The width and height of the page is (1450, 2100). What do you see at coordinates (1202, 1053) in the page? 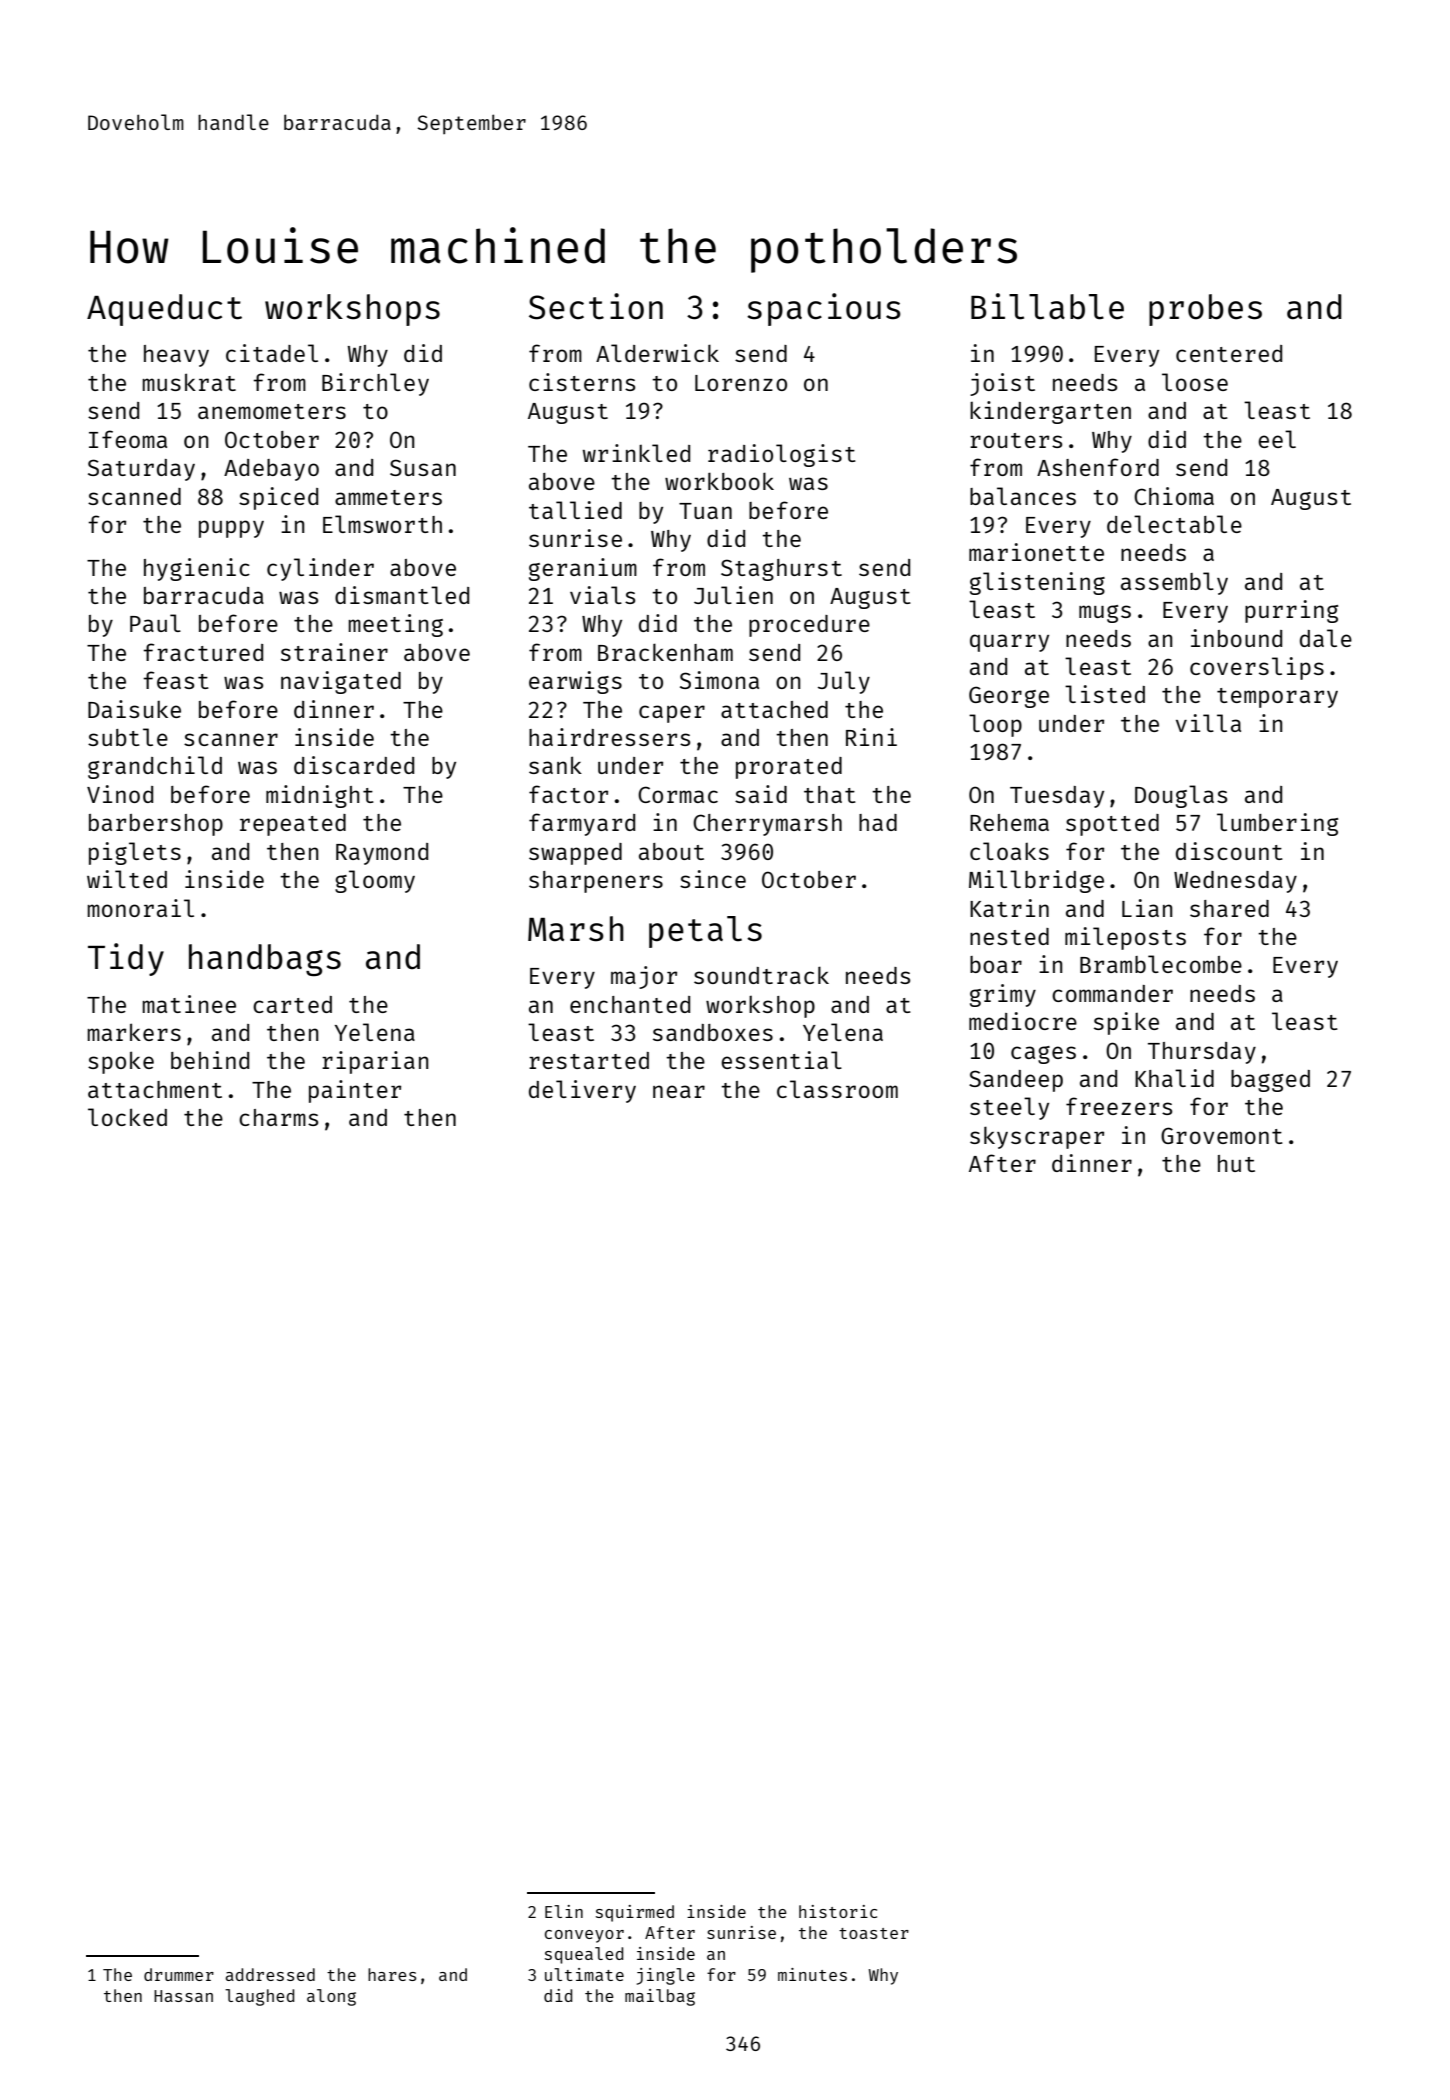
I see `Thursday` at bounding box center [1202, 1053].
